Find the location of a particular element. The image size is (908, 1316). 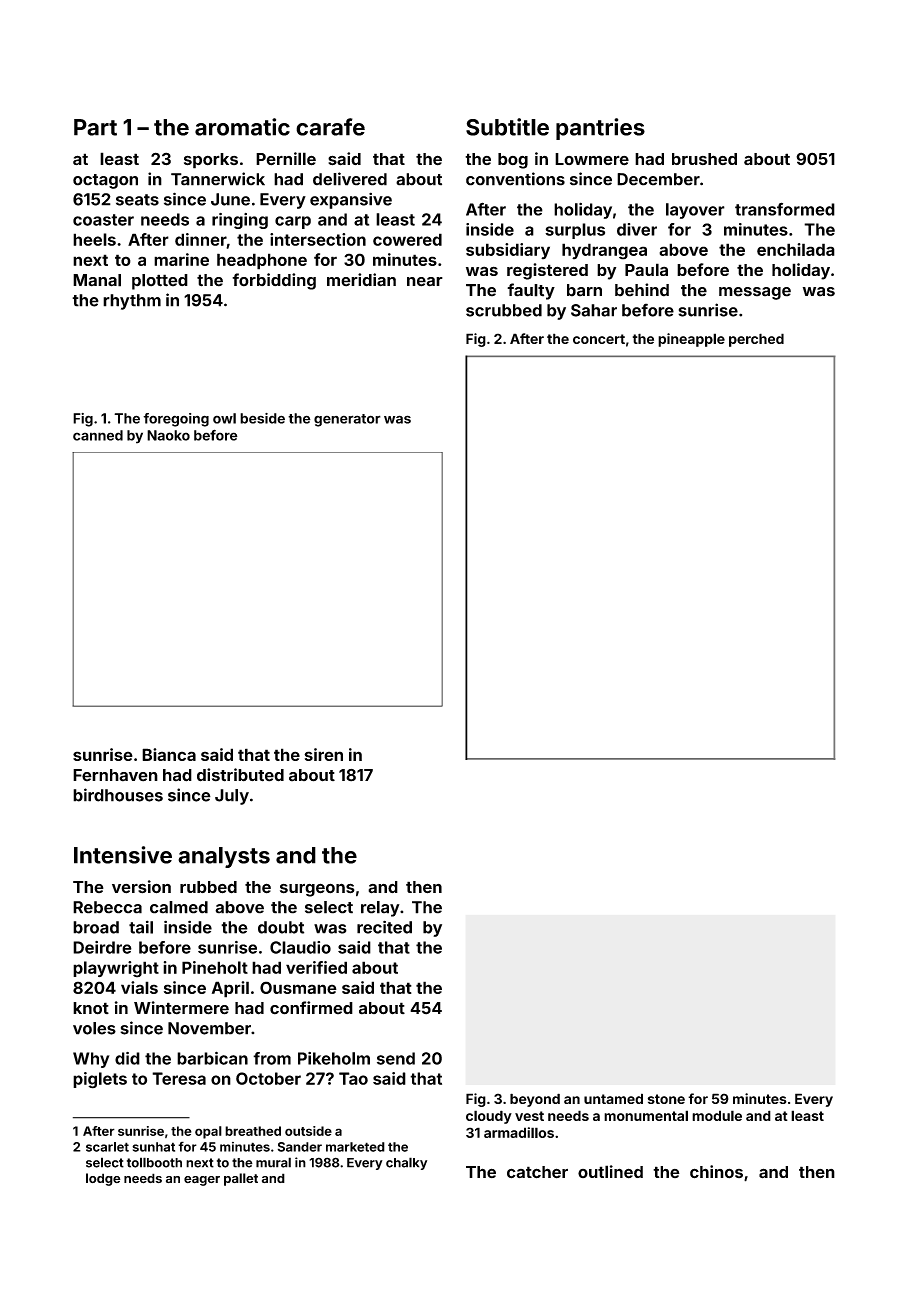

pantries is located at coordinates (600, 129).
